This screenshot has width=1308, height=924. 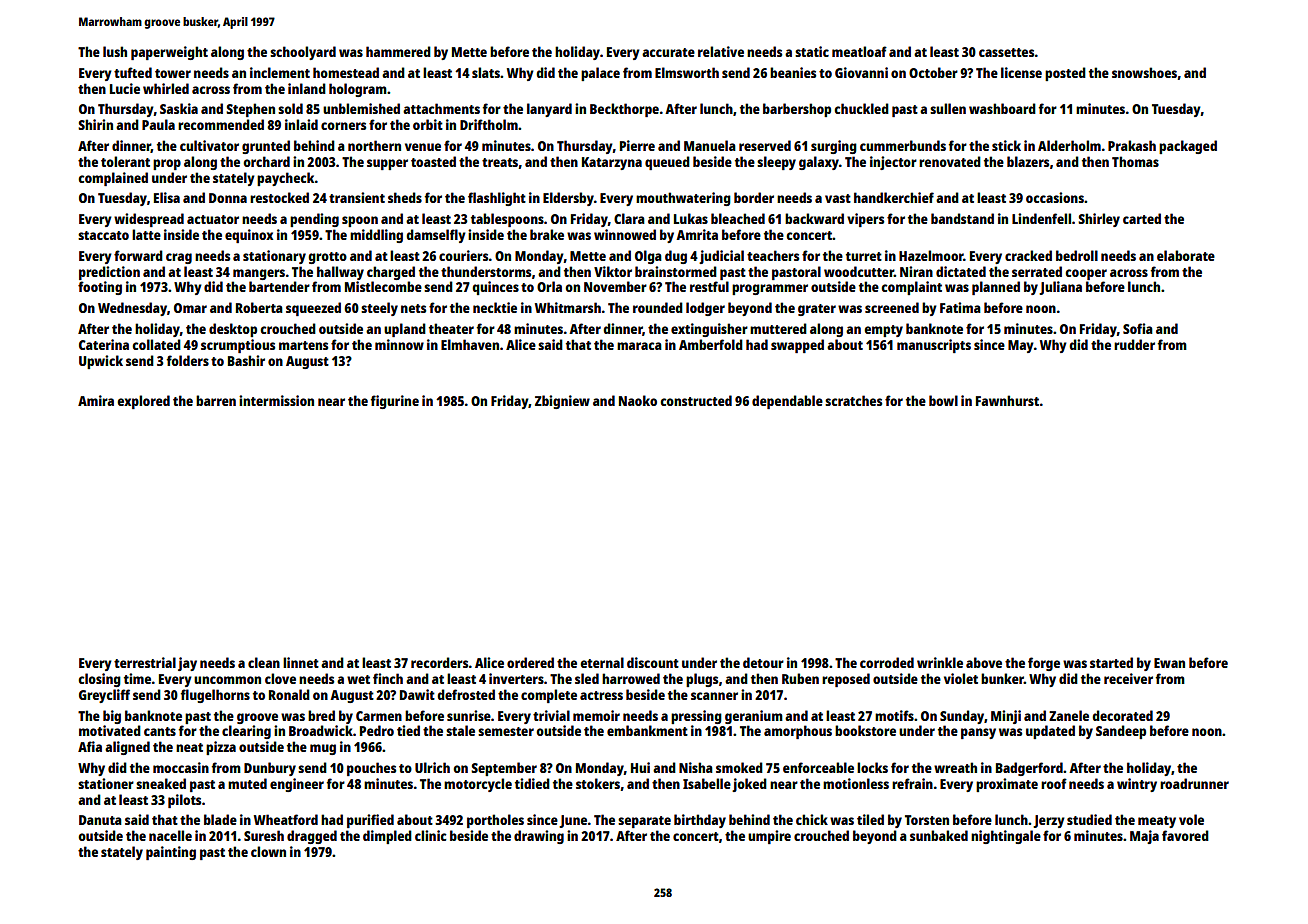 What do you see at coordinates (776, 163) in the screenshot?
I see `sleepy` at bounding box center [776, 163].
